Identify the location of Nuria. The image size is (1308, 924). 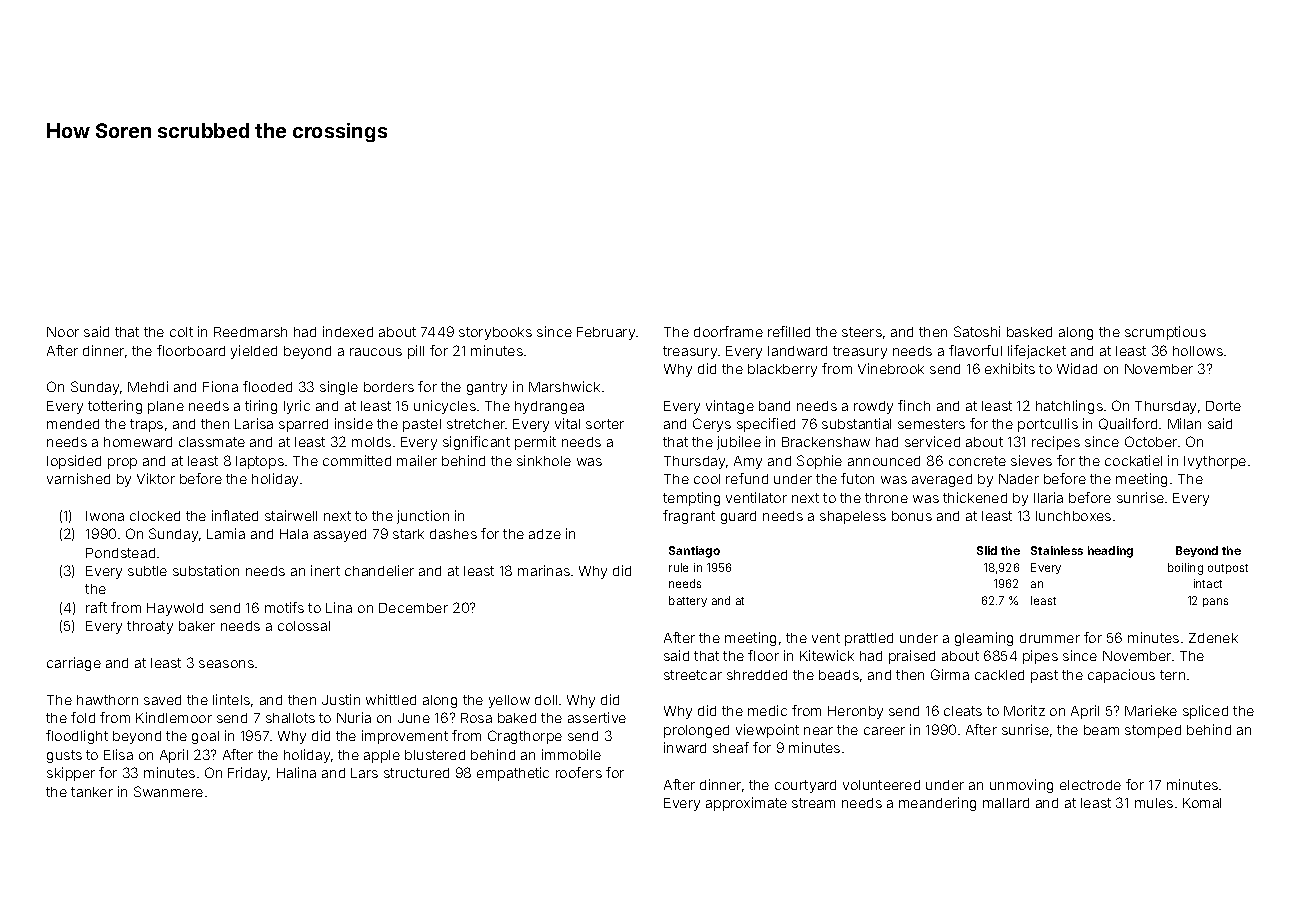
(354, 717).
